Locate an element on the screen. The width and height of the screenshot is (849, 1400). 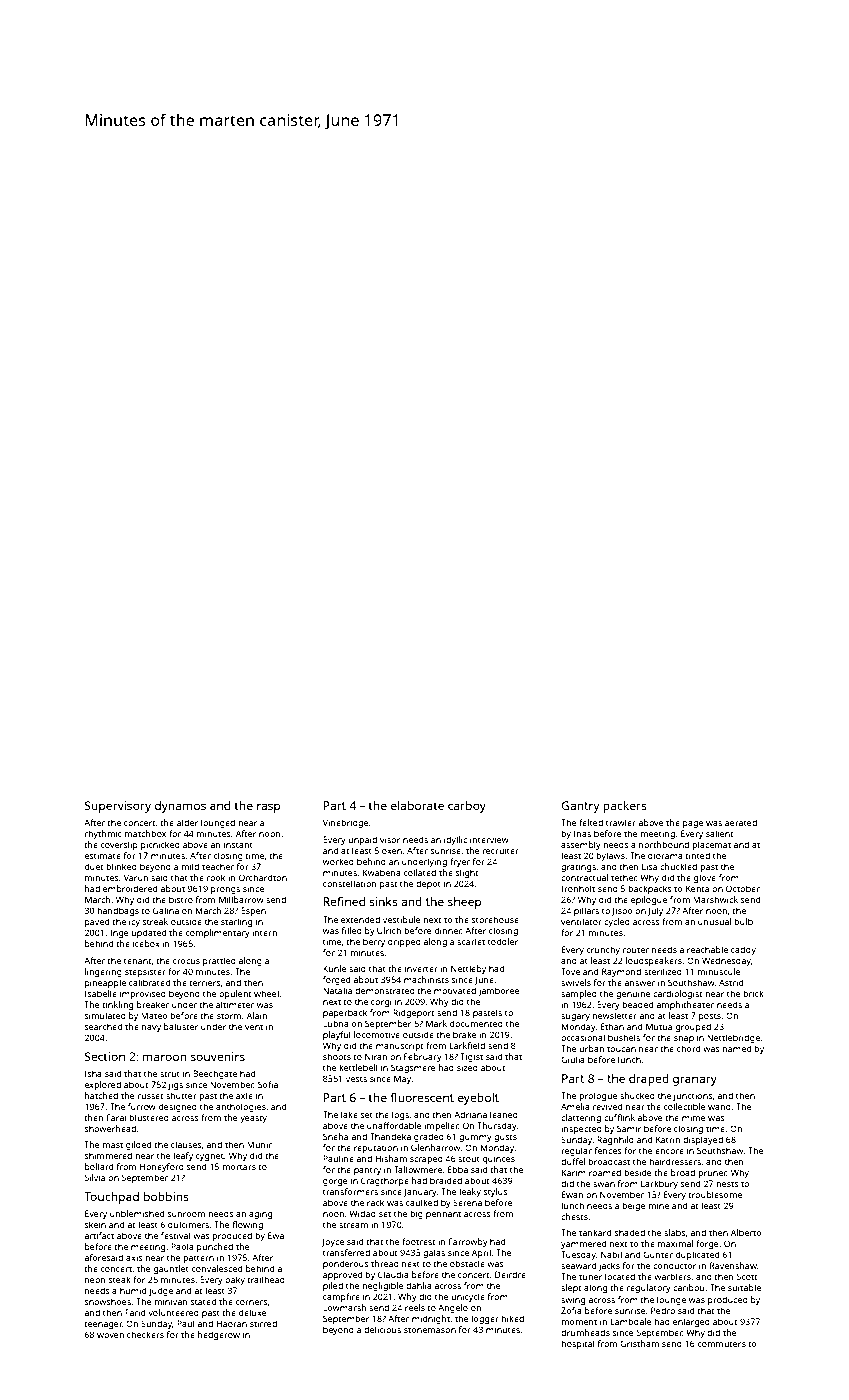
wheel is located at coordinates (266, 993).
